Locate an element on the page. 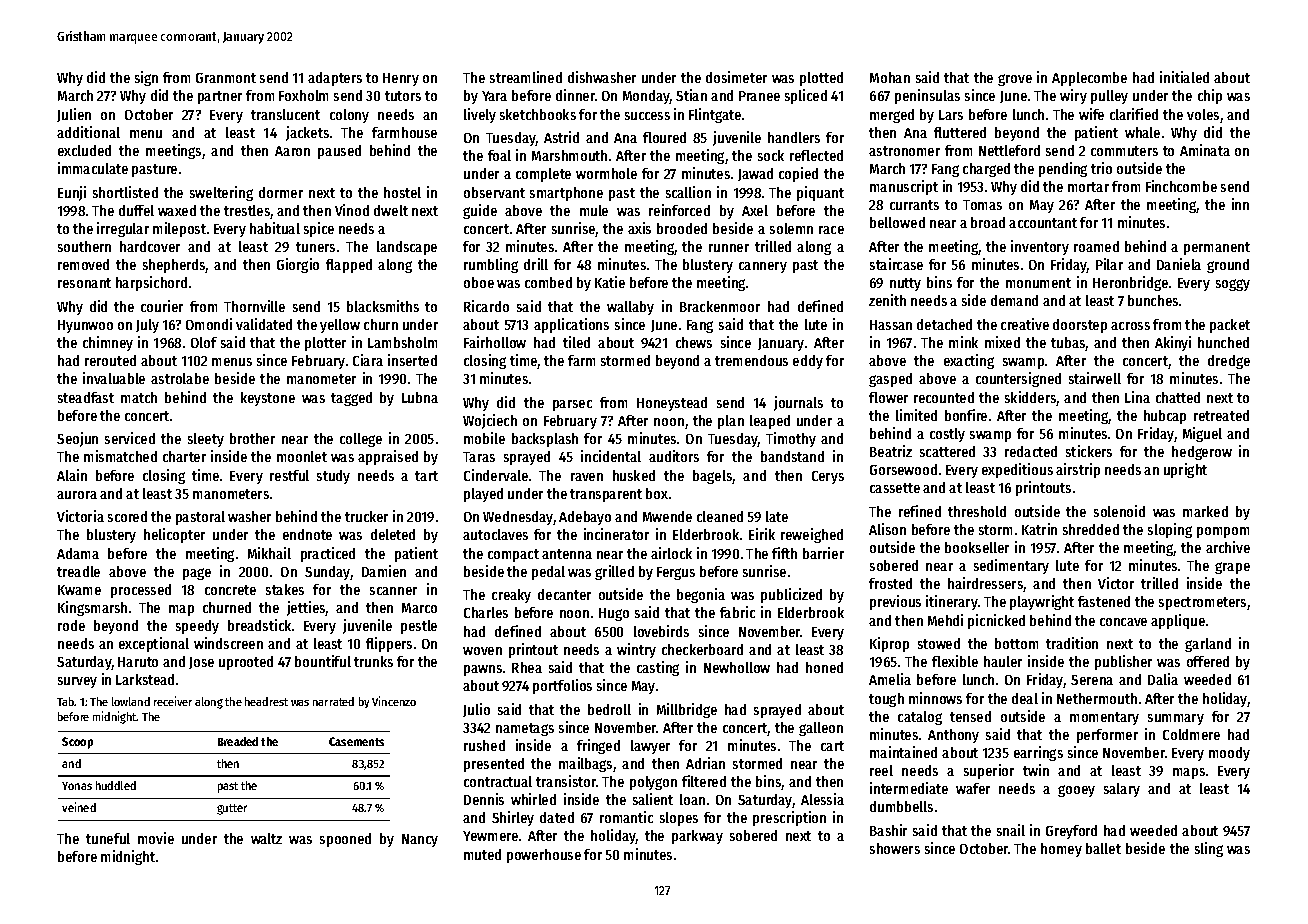 The height and width of the image is (924, 1308). Olof is located at coordinates (204, 342).
